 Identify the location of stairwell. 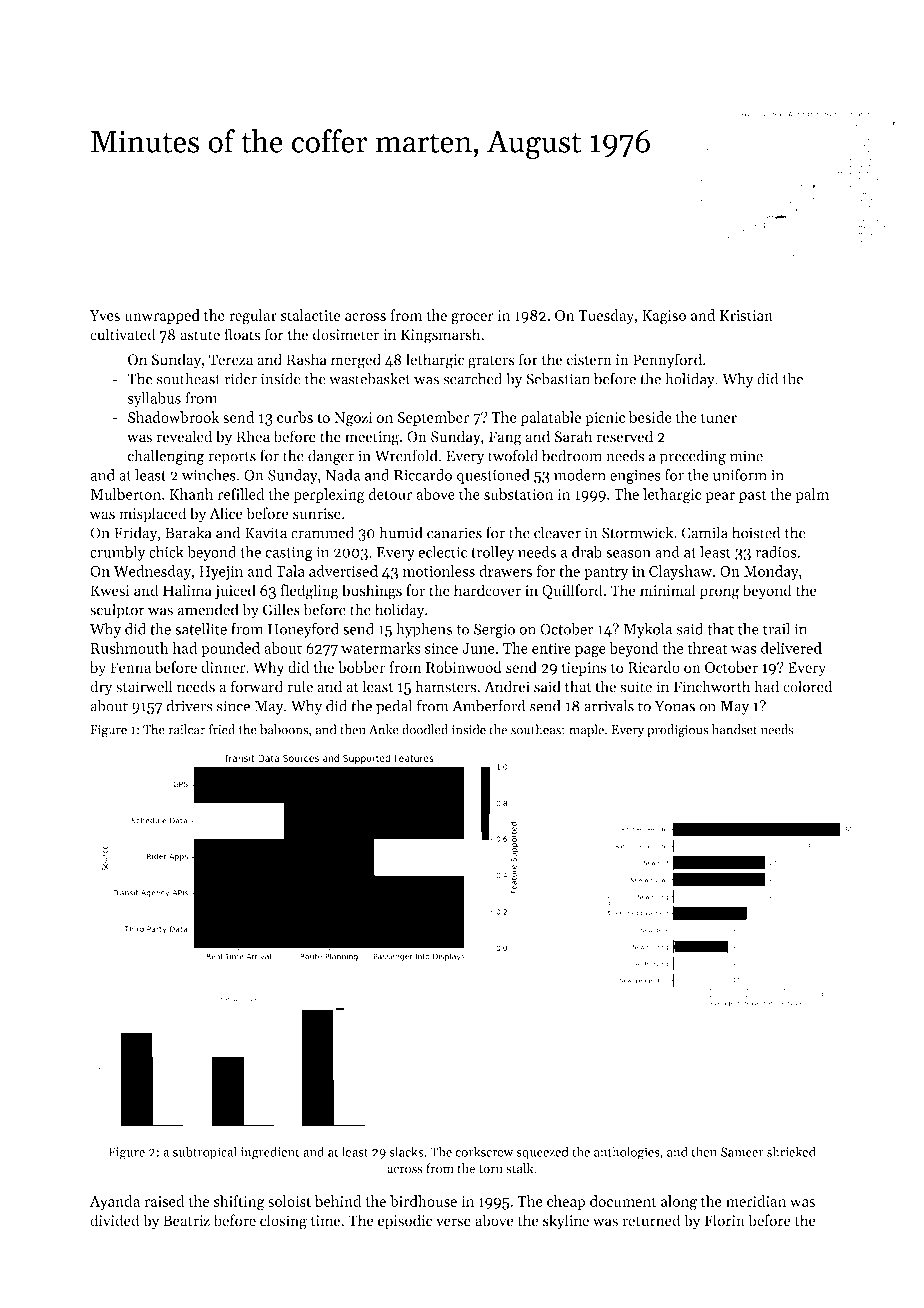
(144, 686).
